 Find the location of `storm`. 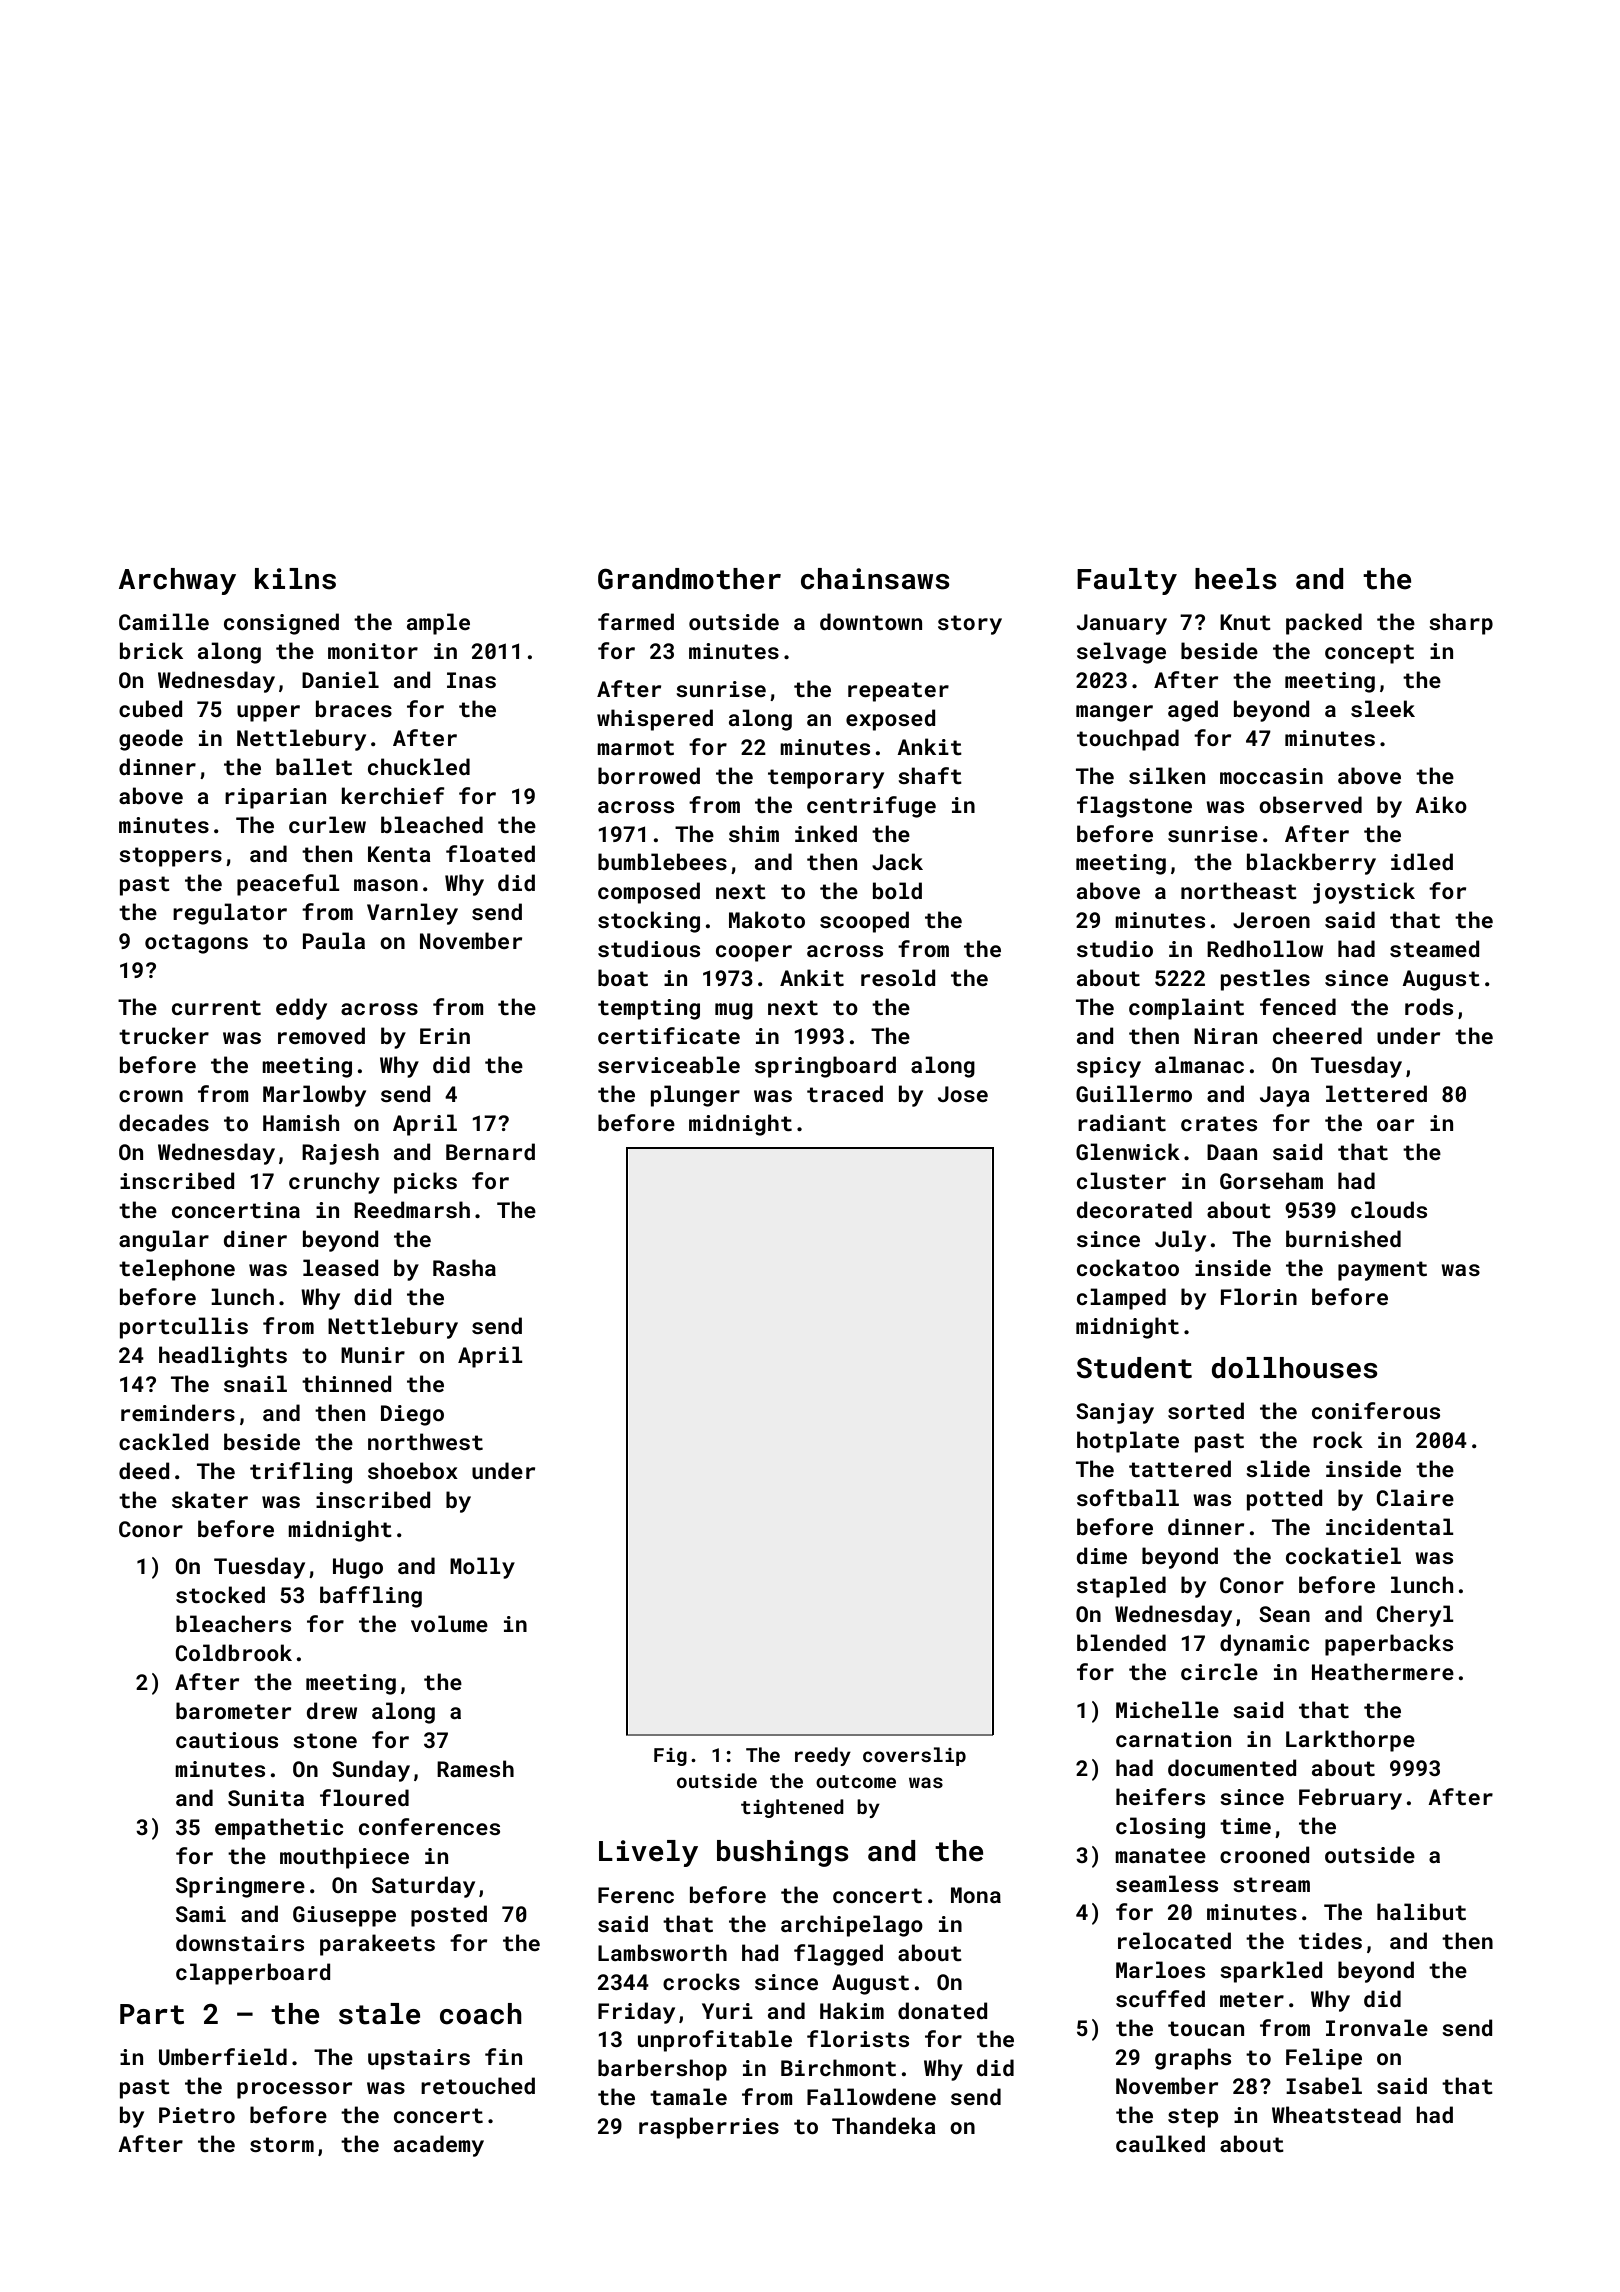

storm is located at coordinates (282, 2144).
